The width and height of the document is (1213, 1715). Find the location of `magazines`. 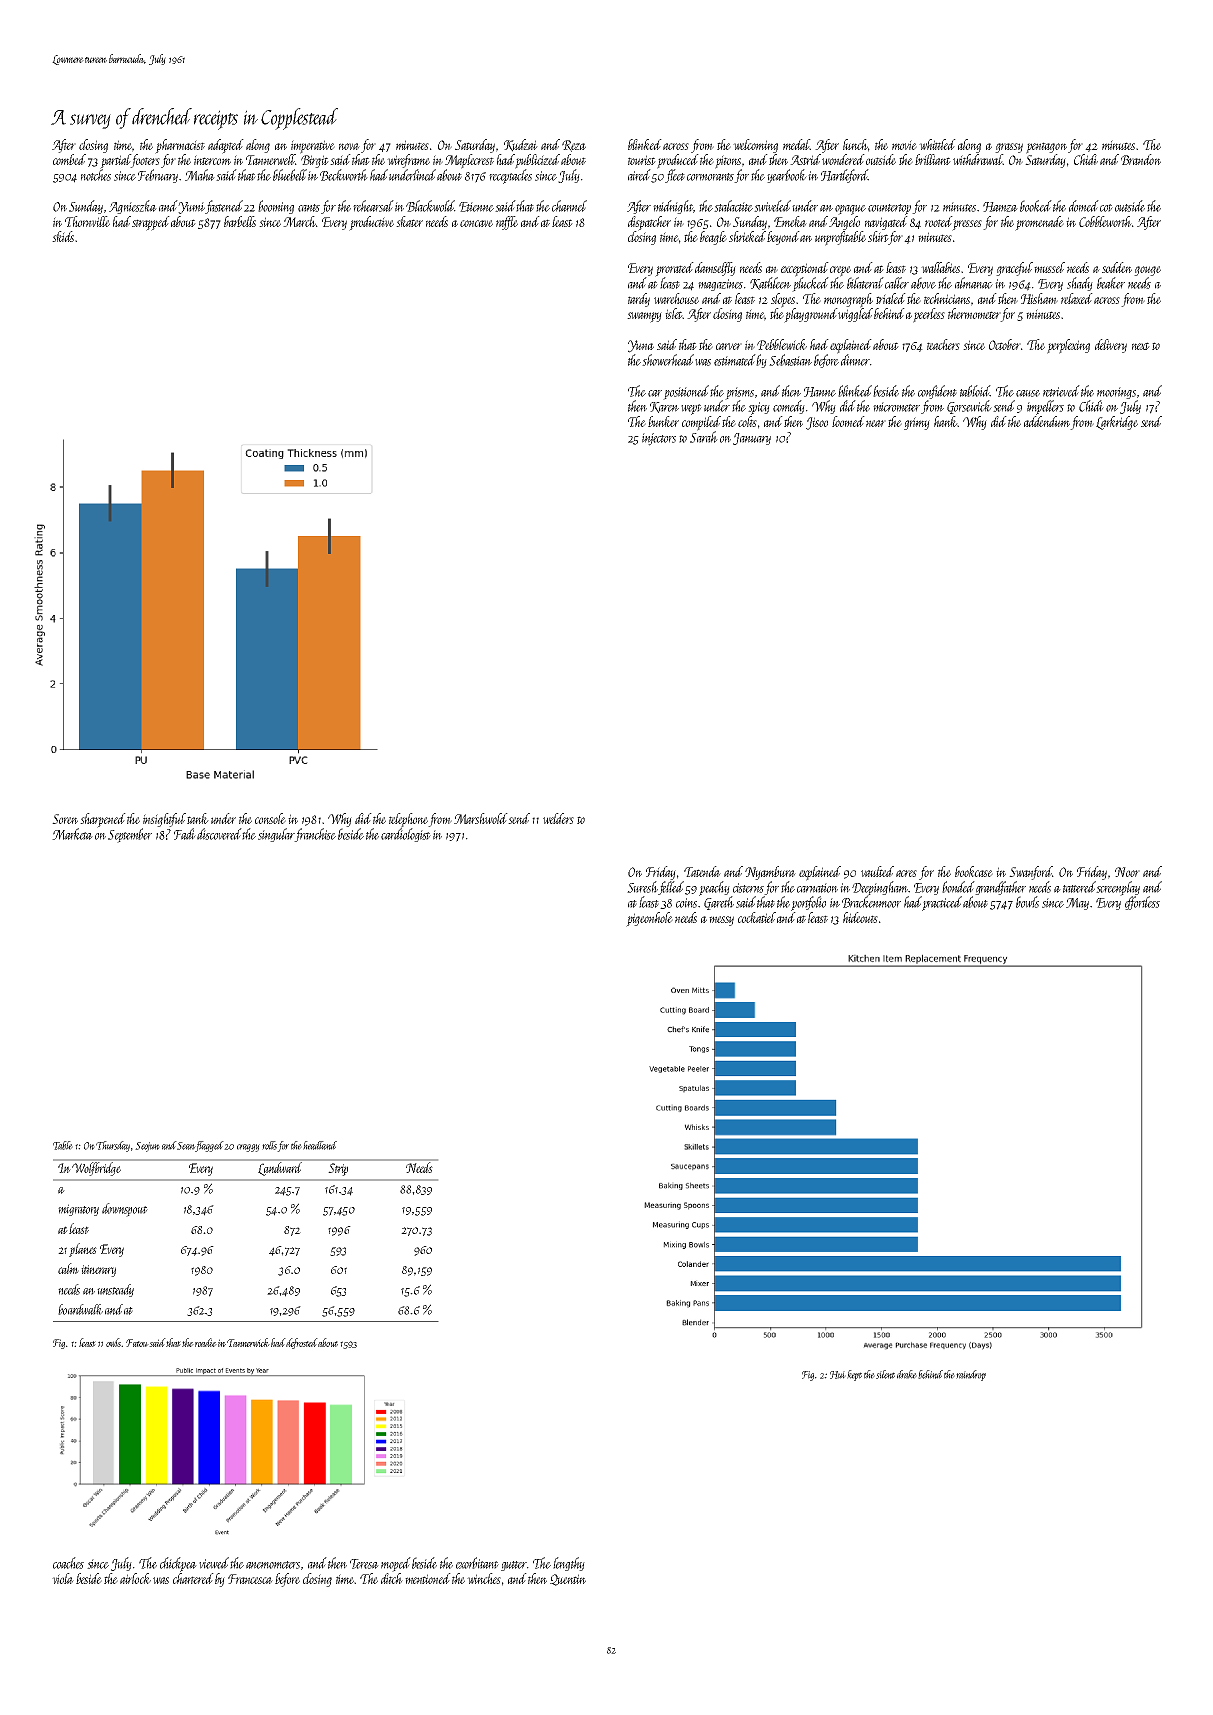

magazines is located at coordinates (720, 285).
